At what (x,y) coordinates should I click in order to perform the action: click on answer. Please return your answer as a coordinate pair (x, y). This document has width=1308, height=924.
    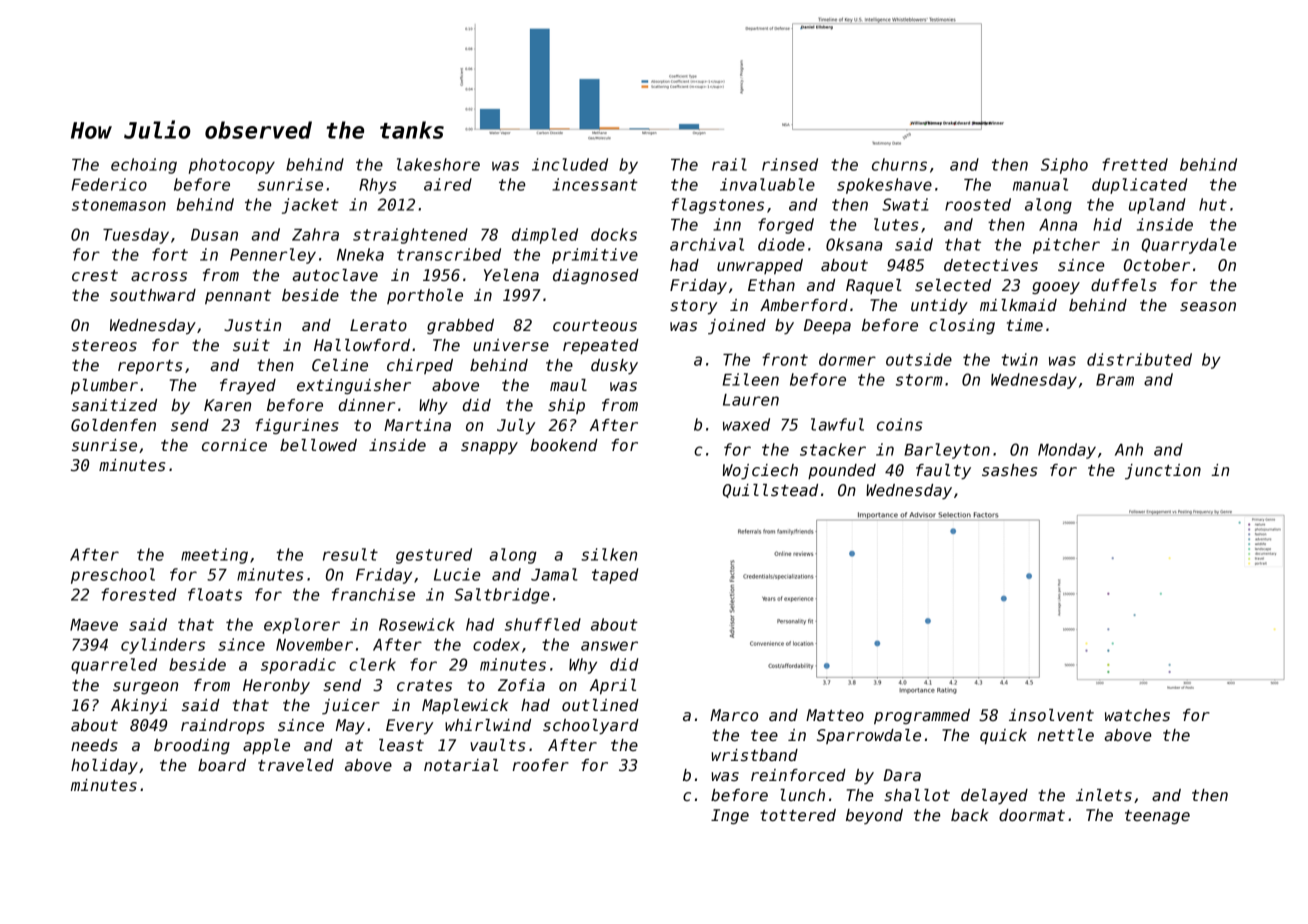
    Looking at the image, I should click on (609, 646).
